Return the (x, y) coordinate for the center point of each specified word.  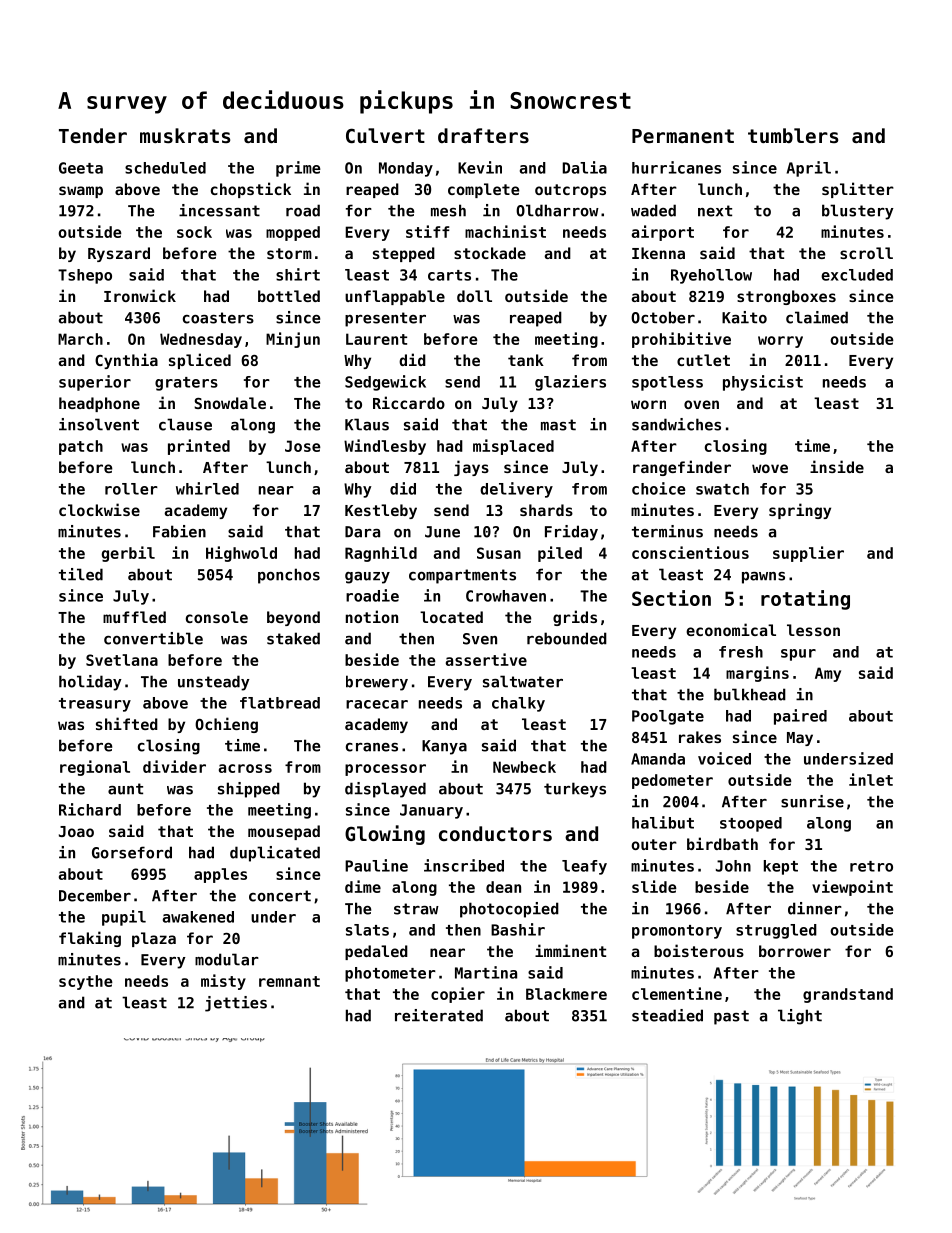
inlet (871, 779)
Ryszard (119, 254)
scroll (866, 253)
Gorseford (132, 852)
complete (483, 190)
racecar (377, 704)
